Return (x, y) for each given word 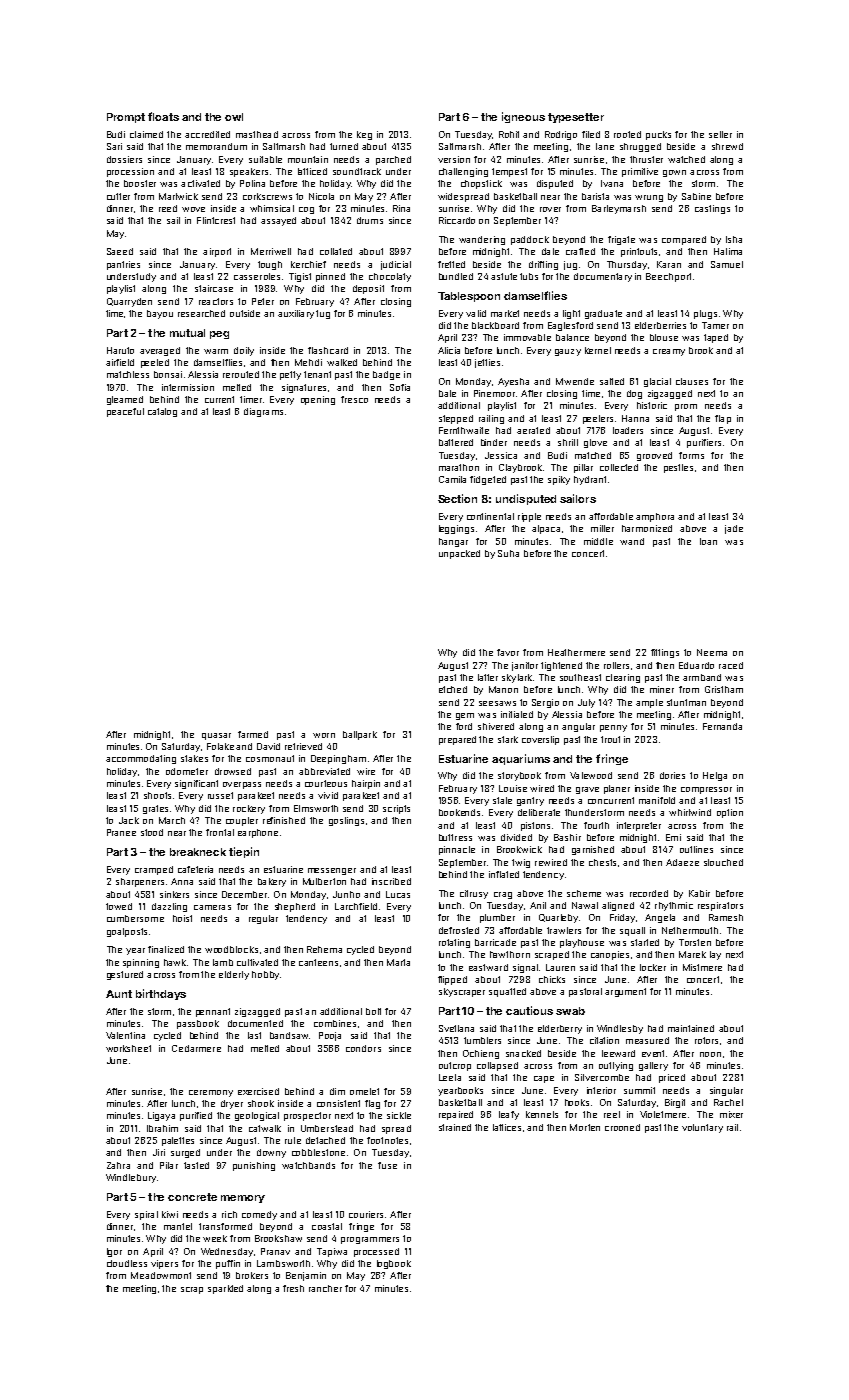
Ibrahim (162, 1128)
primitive (640, 172)
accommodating (141, 759)
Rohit (509, 134)
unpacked (459, 554)
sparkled (225, 1289)
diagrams (263, 412)
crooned (622, 1127)
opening (318, 400)
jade (734, 529)
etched (453, 689)
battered (456, 442)
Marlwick (178, 196)
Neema (712, 652)
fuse (387, 1165)
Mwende (575, 381)
